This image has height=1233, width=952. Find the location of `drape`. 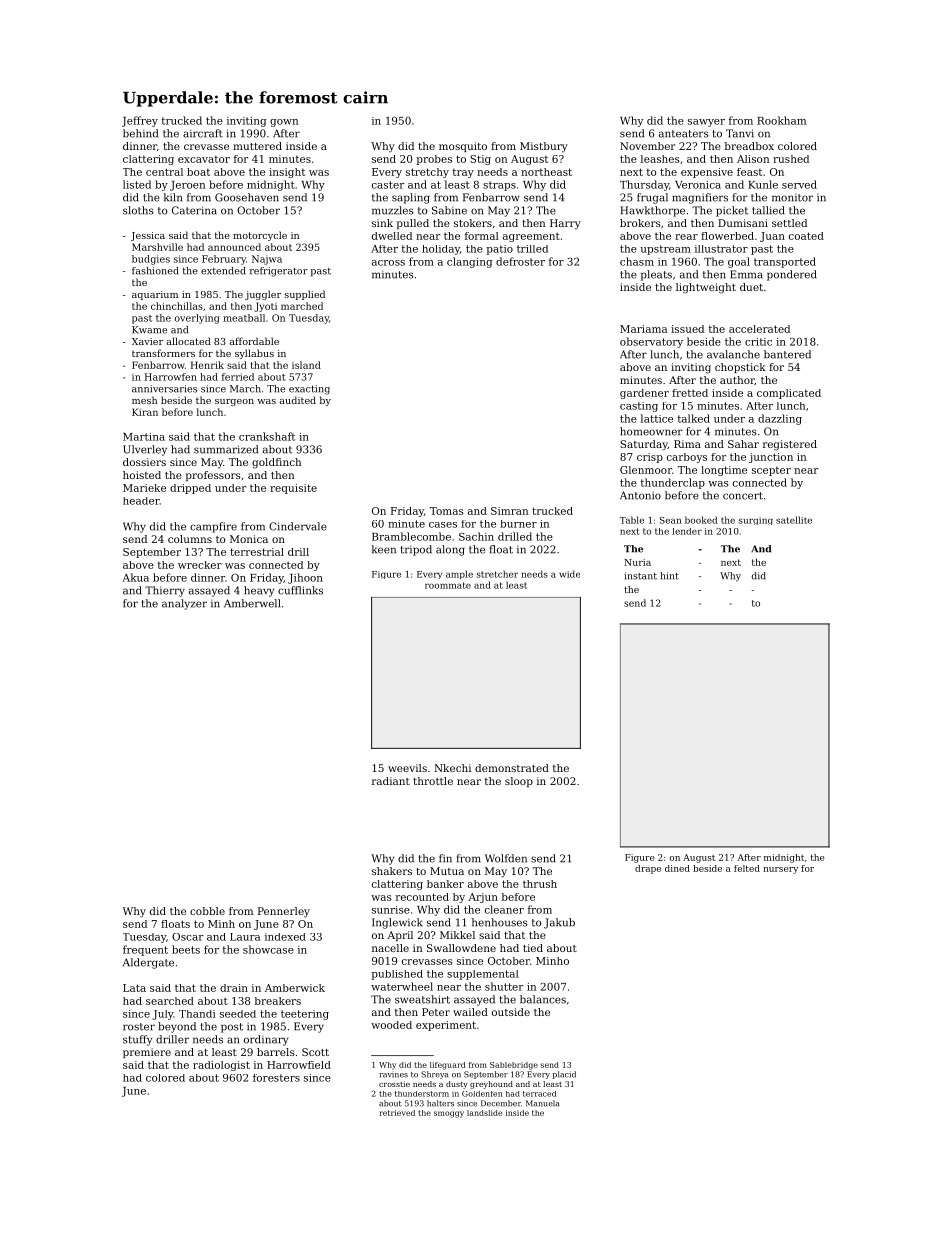

drape is located at coordinates (648, 869).
